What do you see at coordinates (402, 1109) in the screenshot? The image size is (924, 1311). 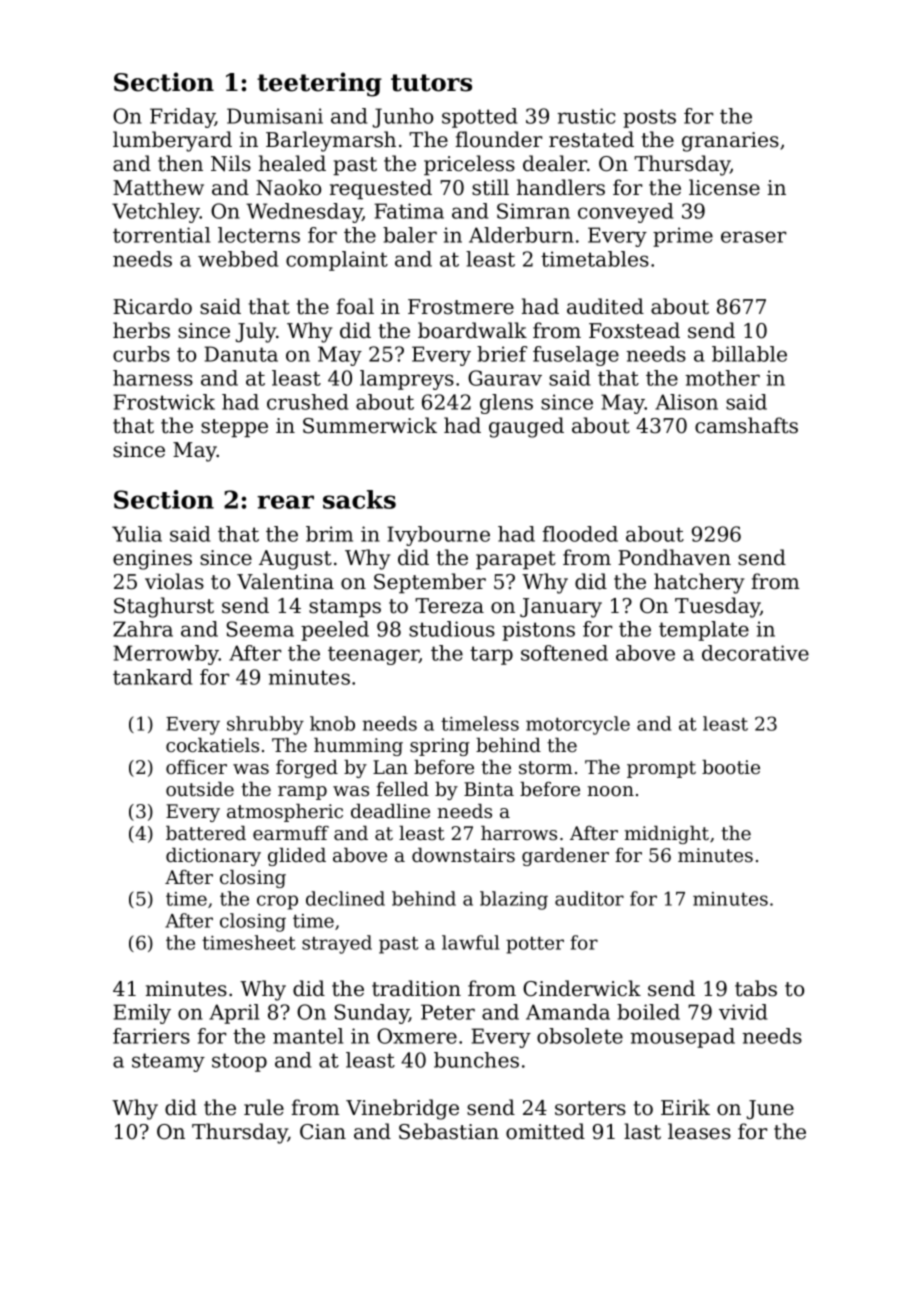 I see `Vinebridge` at bounding box center [402, 1109].
